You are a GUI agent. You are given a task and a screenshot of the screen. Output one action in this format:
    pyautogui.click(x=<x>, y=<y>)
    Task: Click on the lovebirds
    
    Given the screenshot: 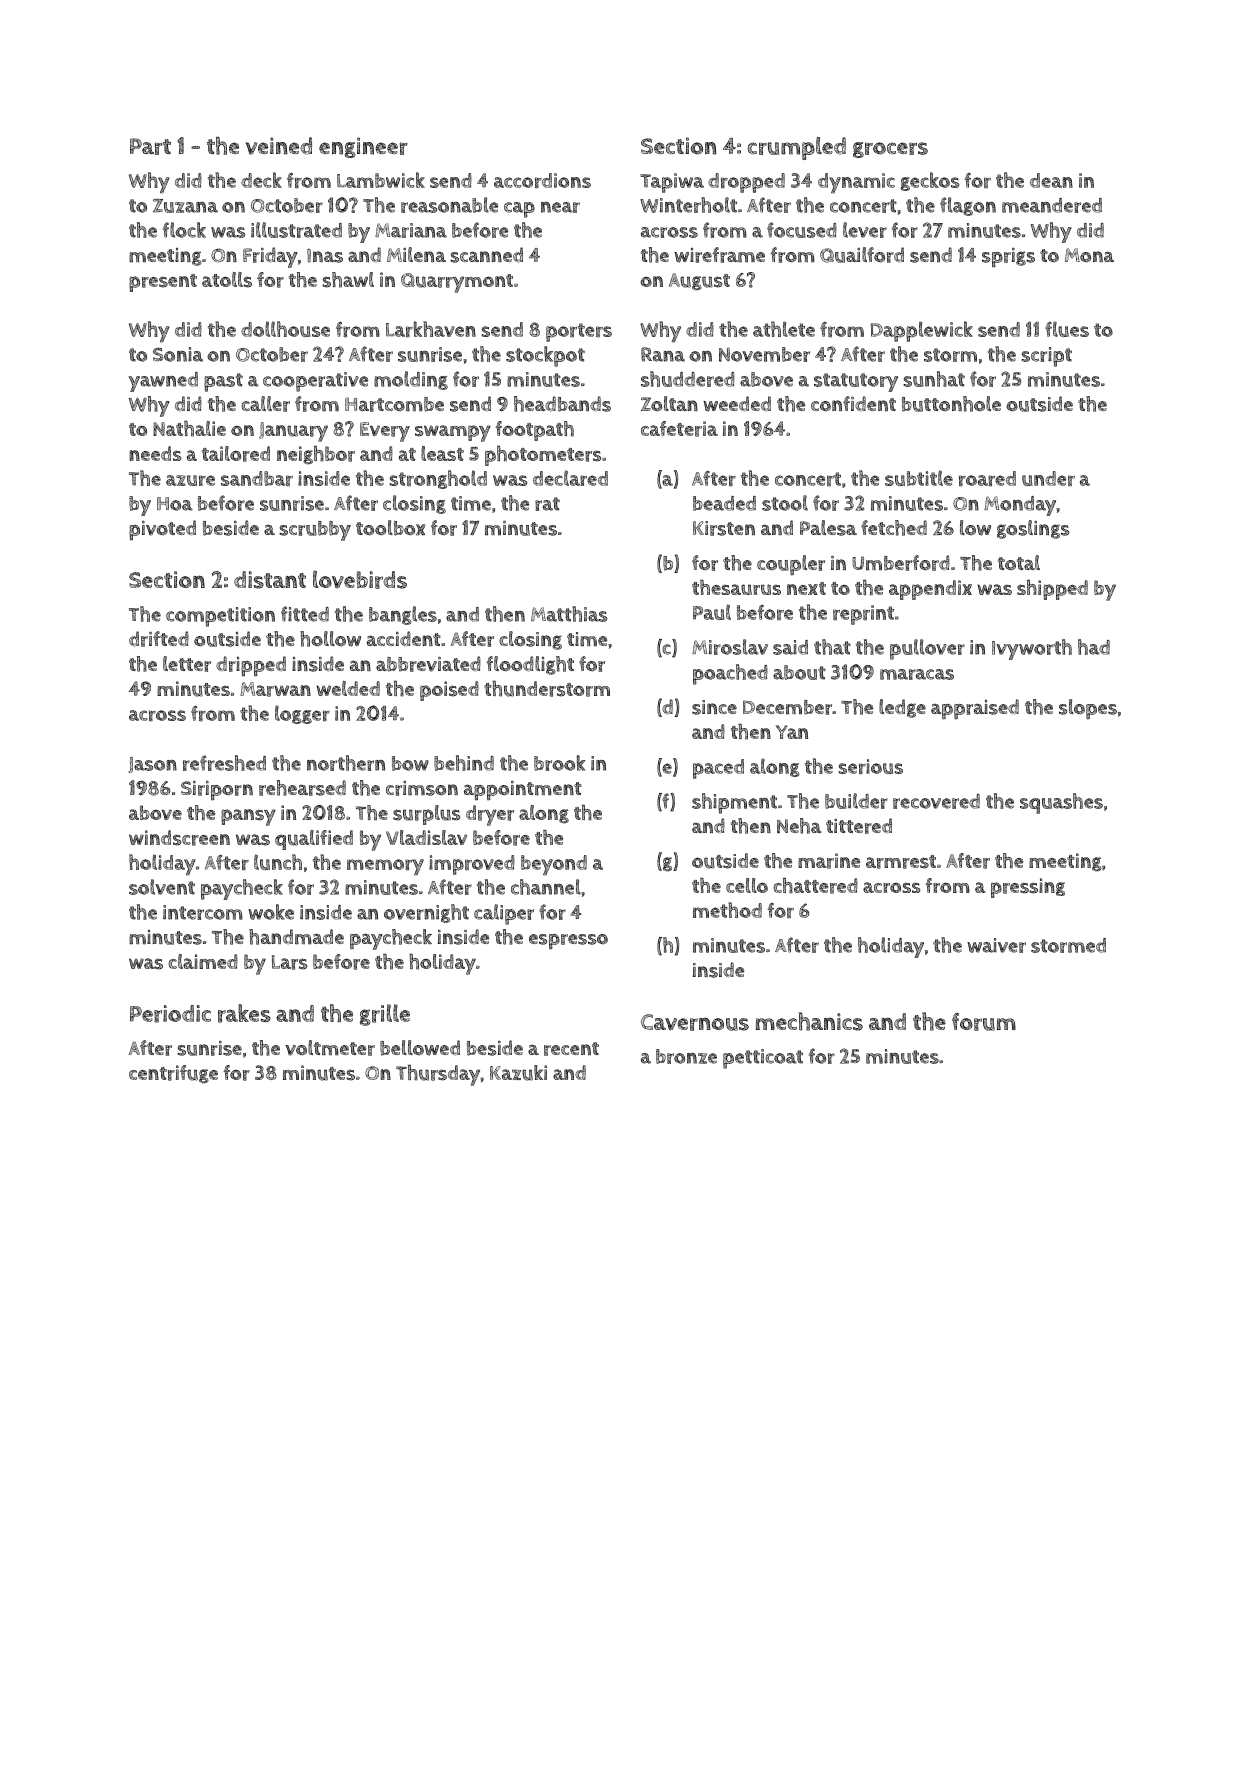 What is the action you would take?
    pyautogui.click(x=360, y=579)
